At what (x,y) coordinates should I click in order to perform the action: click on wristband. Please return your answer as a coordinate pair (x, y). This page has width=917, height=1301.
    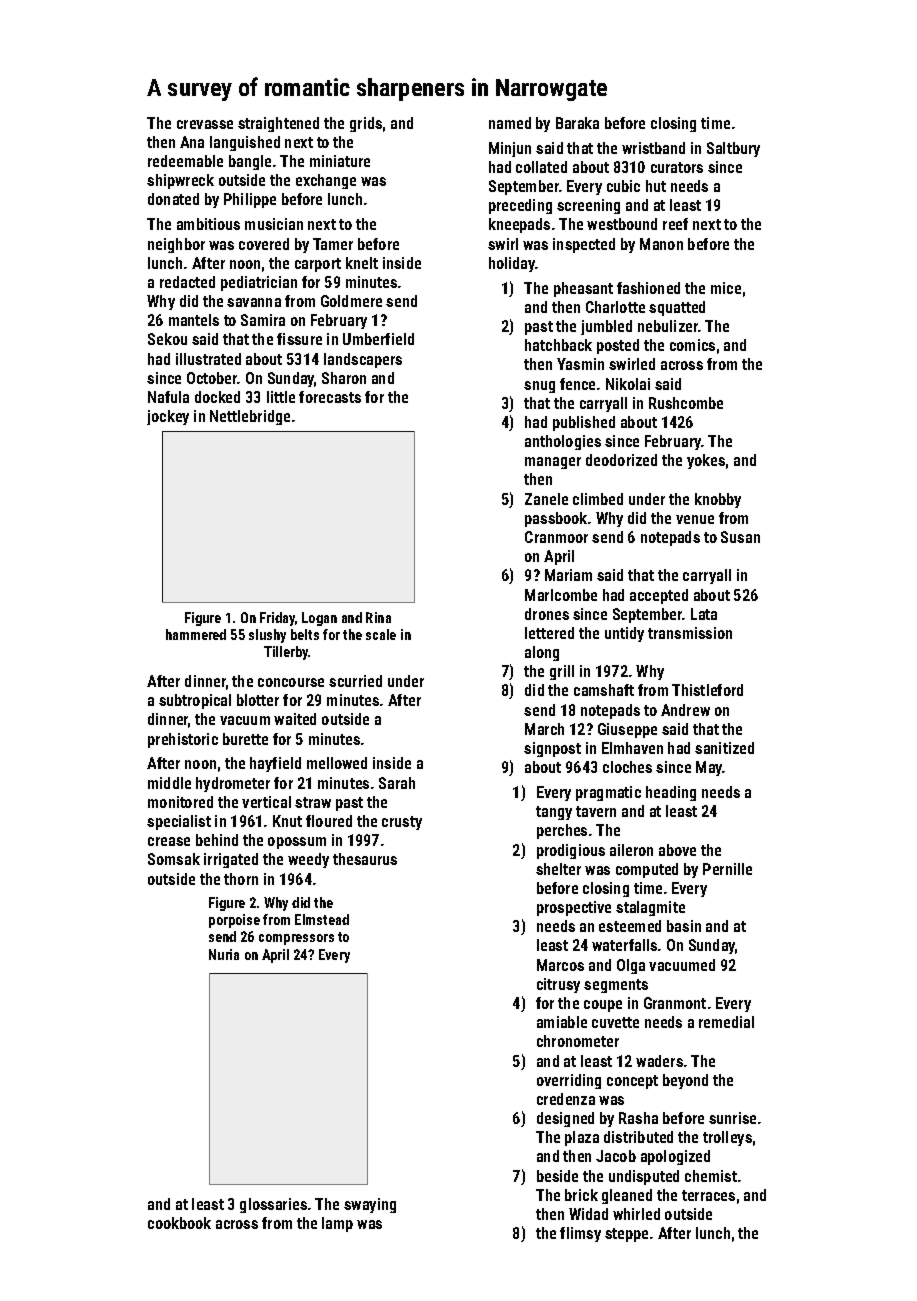
    Looking at the image, I should click on (653, 148).
